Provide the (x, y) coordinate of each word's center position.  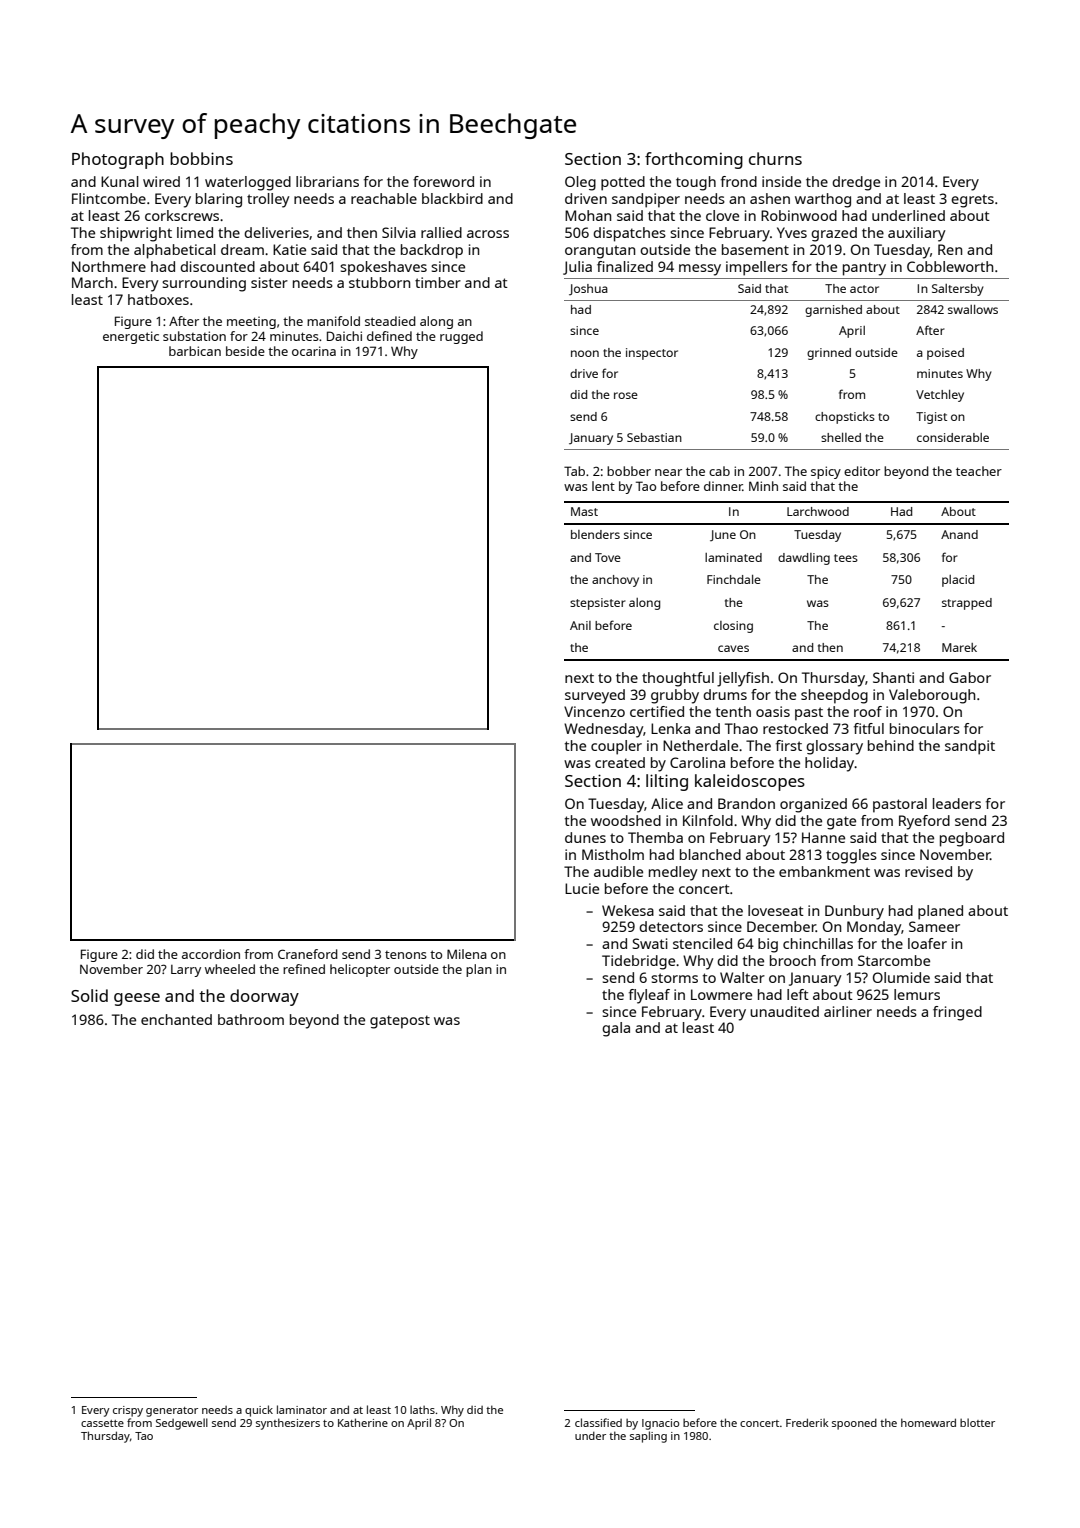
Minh (763, 486)
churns (775, 158)
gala (616, 1029)
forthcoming (694, 160)
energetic (131, 337)
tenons (406, 955)
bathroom (251, 1019)
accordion (211, 954)
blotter (977, 1422)
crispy (128, 1411)
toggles (851, 856)
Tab (574, 471)
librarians (327, 181)
